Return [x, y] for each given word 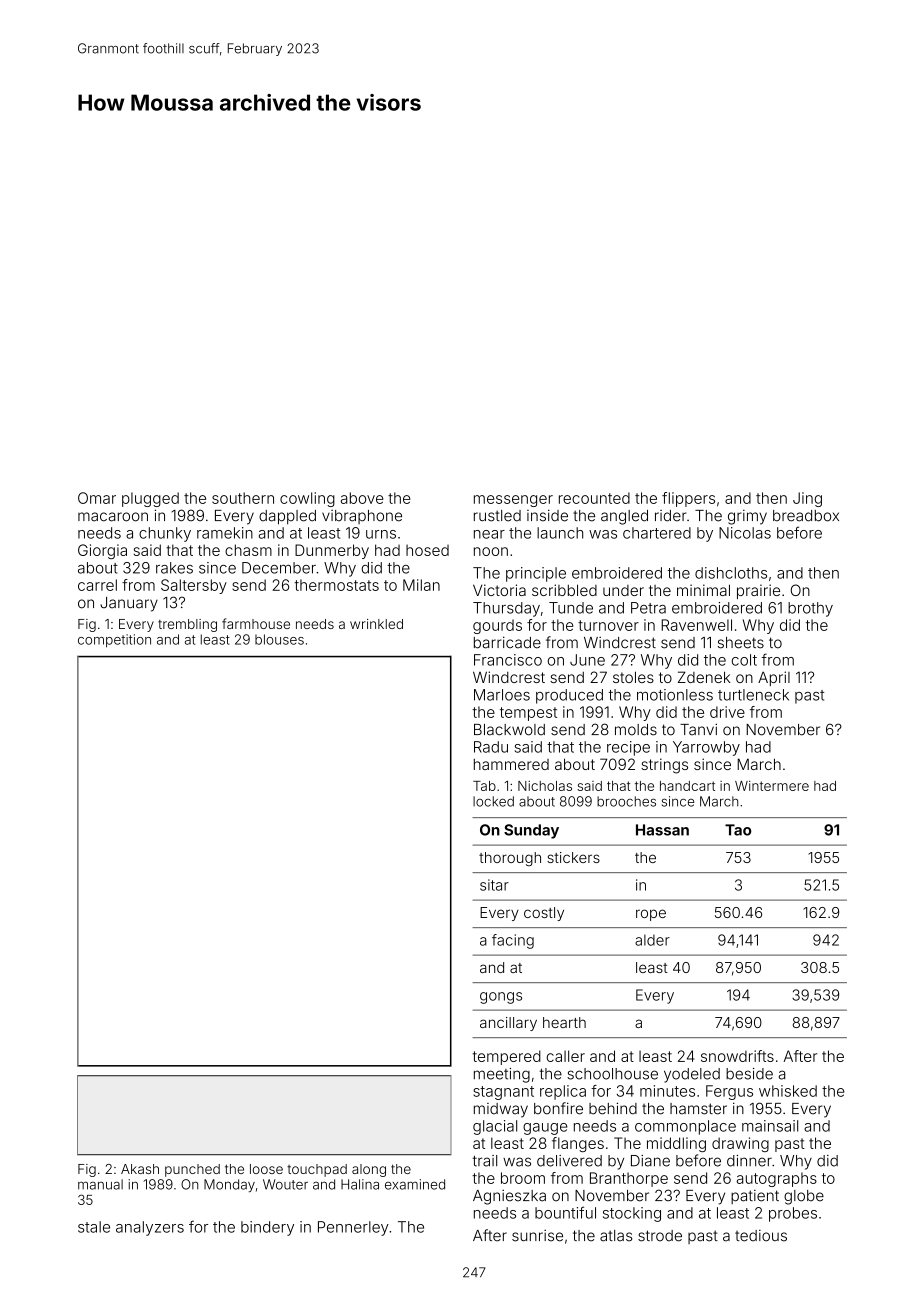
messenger [513, 501]
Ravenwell [696, 625]
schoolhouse [612, 1074]
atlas [616, 1236]
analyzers [150, 1228]
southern [243, 498]
